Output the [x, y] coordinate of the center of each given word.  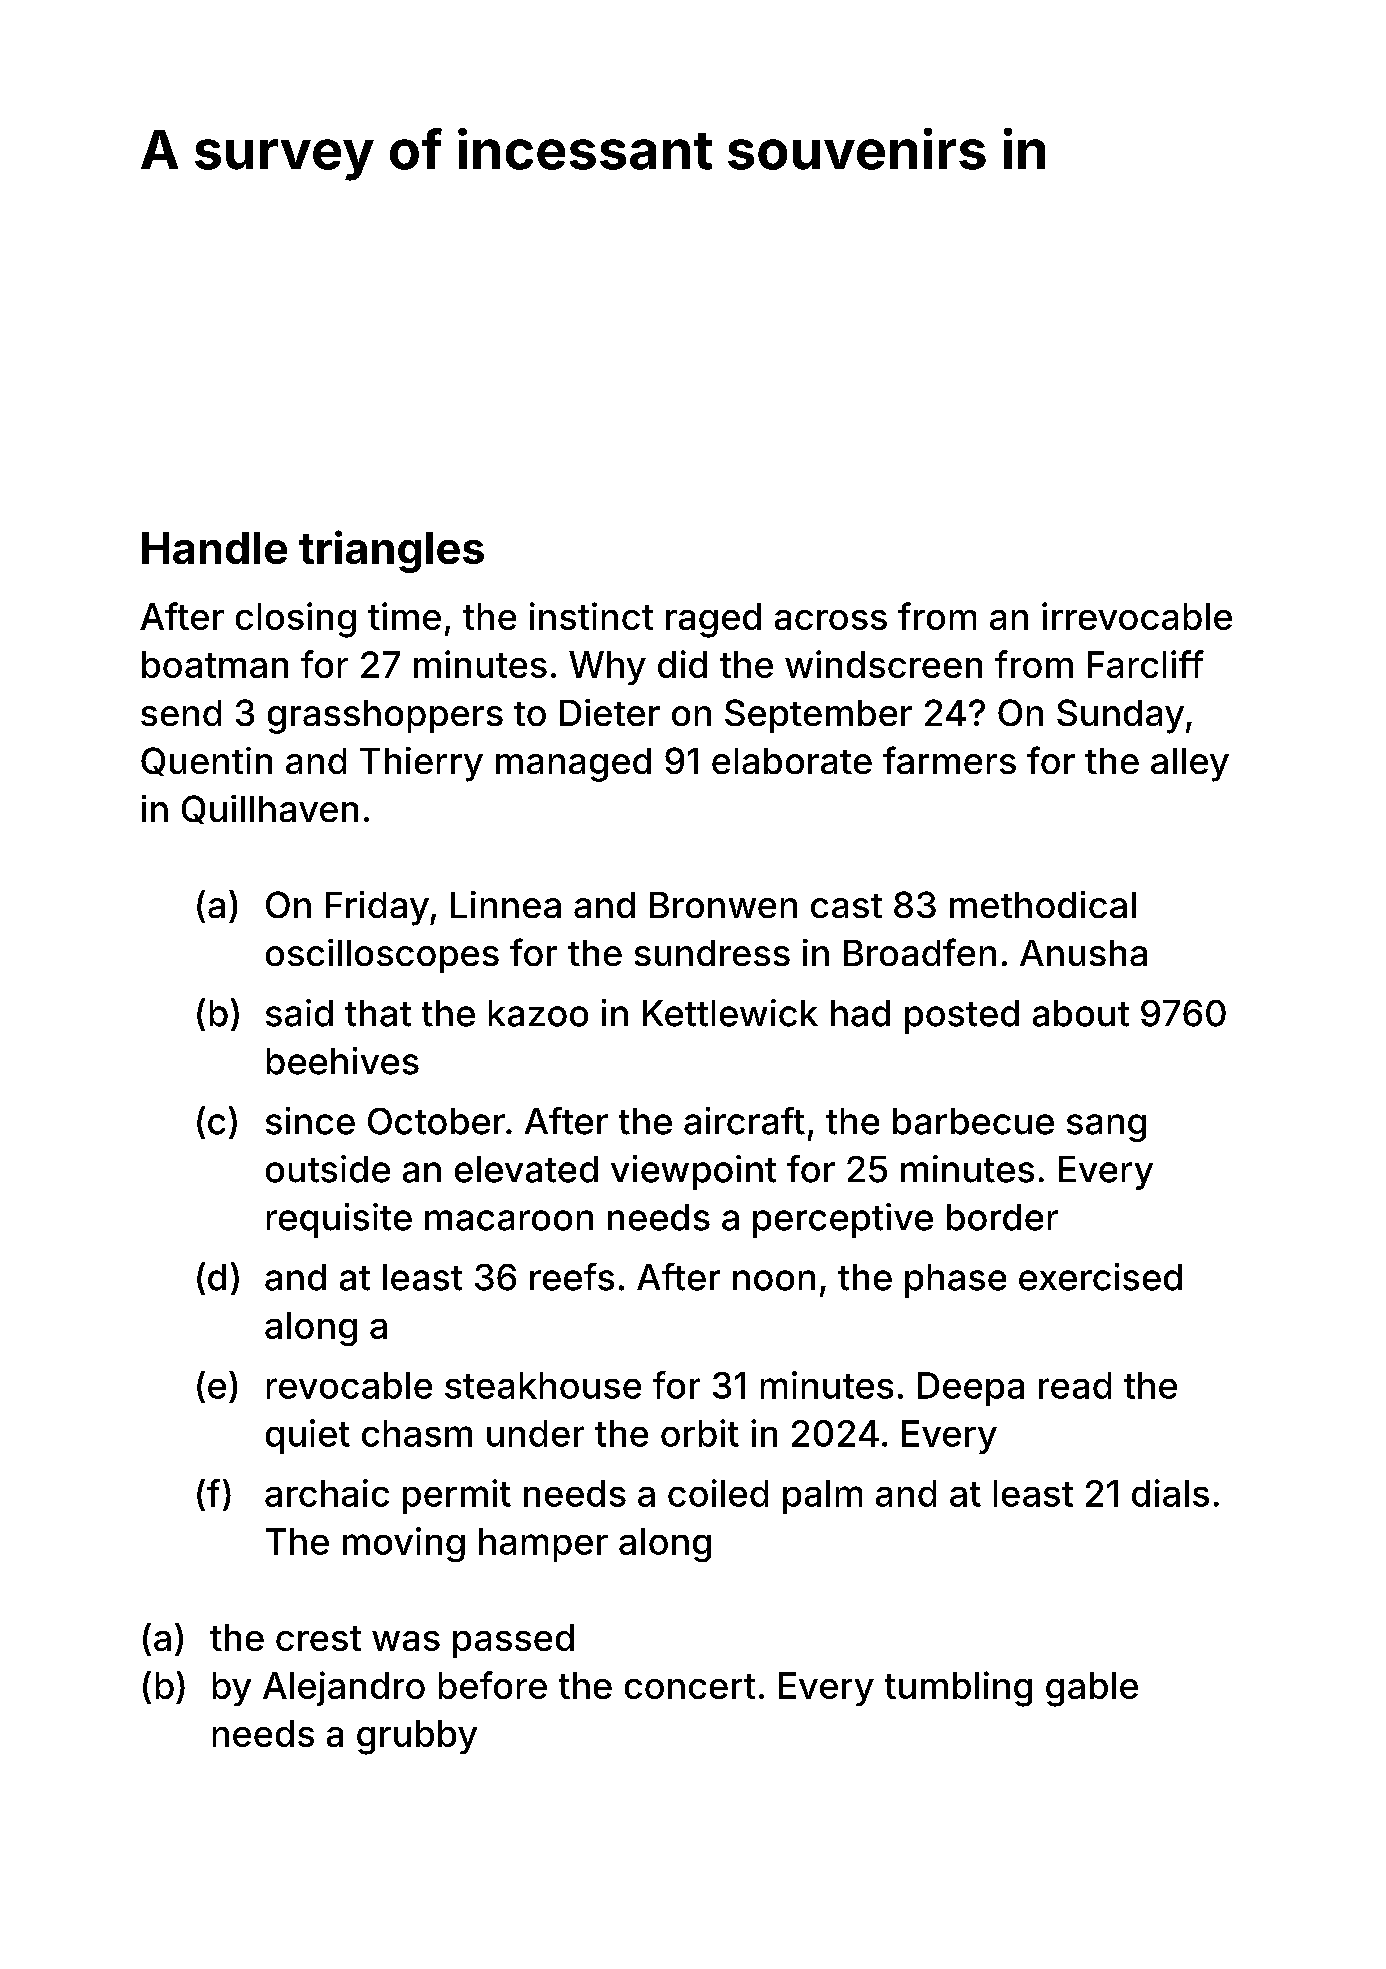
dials [1170, 1493]
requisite [339, 1220]
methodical [1043, 904]
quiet [308, 1436]
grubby [417, 1737]
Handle [214, 548]
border [1002, 1217]
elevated [526, 1169]
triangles [391, 551]
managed [573, 765]
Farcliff [1146, 664]
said [299, 1013]
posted [962, 1017]
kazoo [538, 1013]
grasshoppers [385, 717]
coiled [718, 1493]
